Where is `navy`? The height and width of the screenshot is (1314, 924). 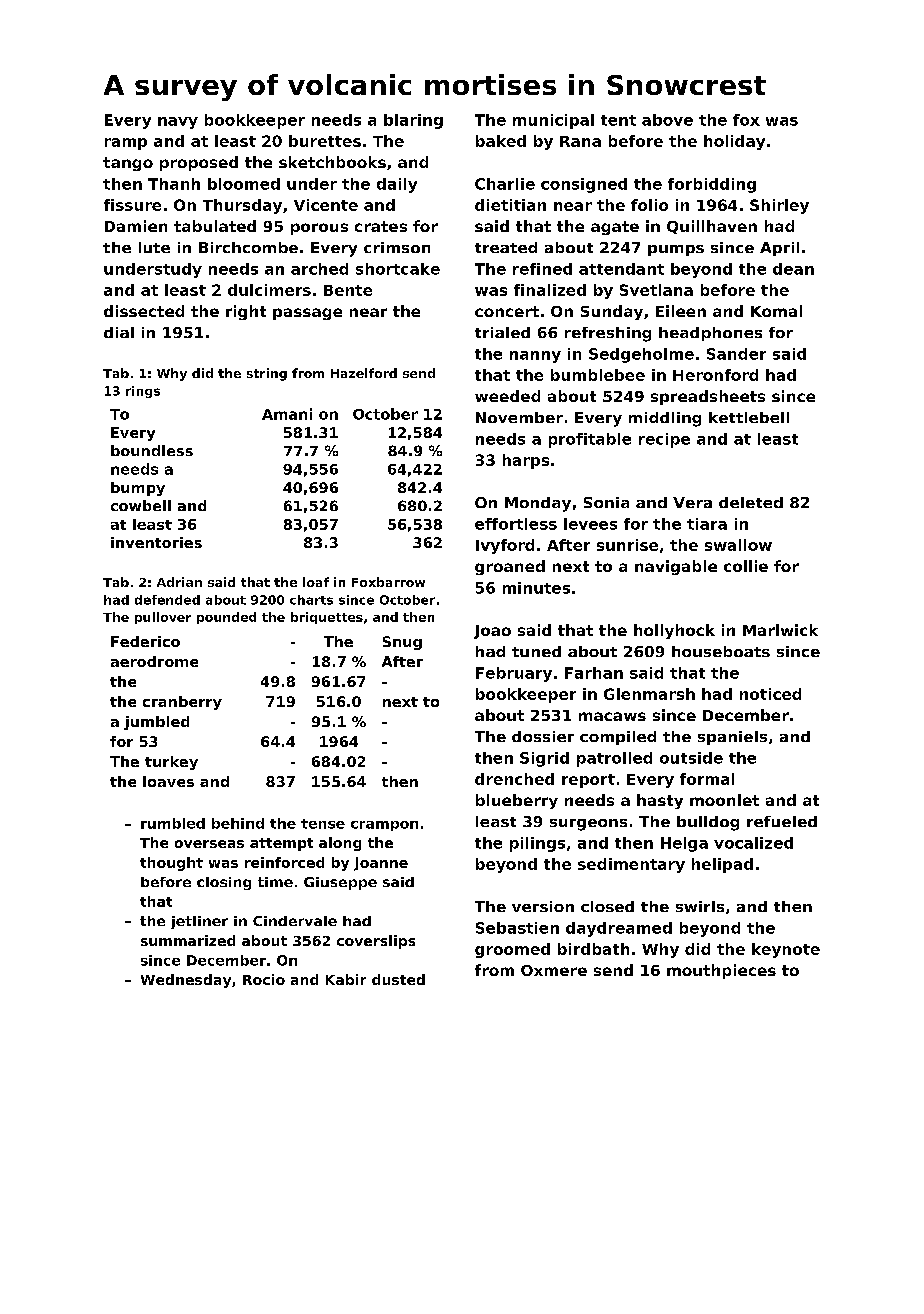
navy is located at coordinates (178, 123).
